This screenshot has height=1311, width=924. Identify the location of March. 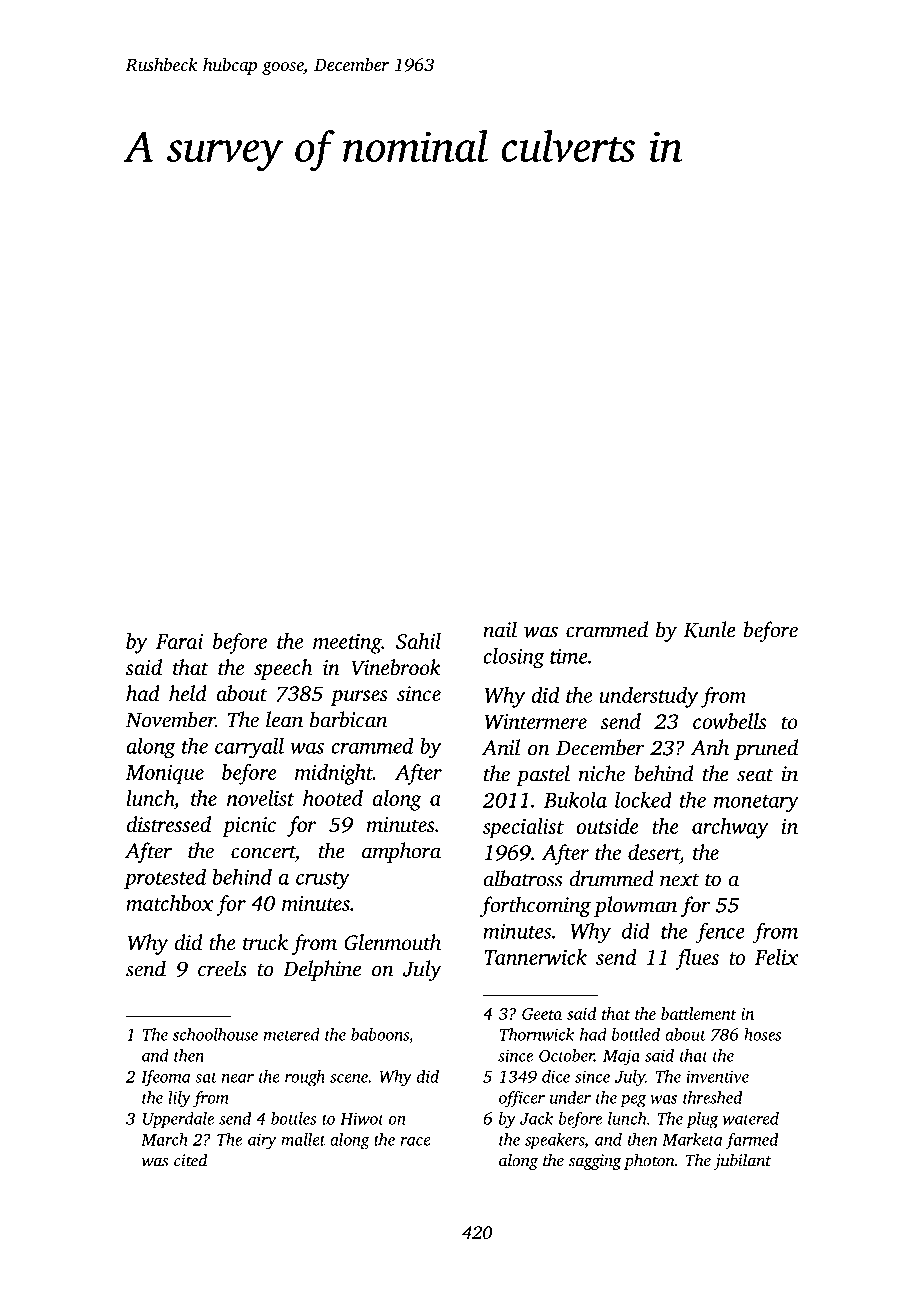
(164, 1139).
